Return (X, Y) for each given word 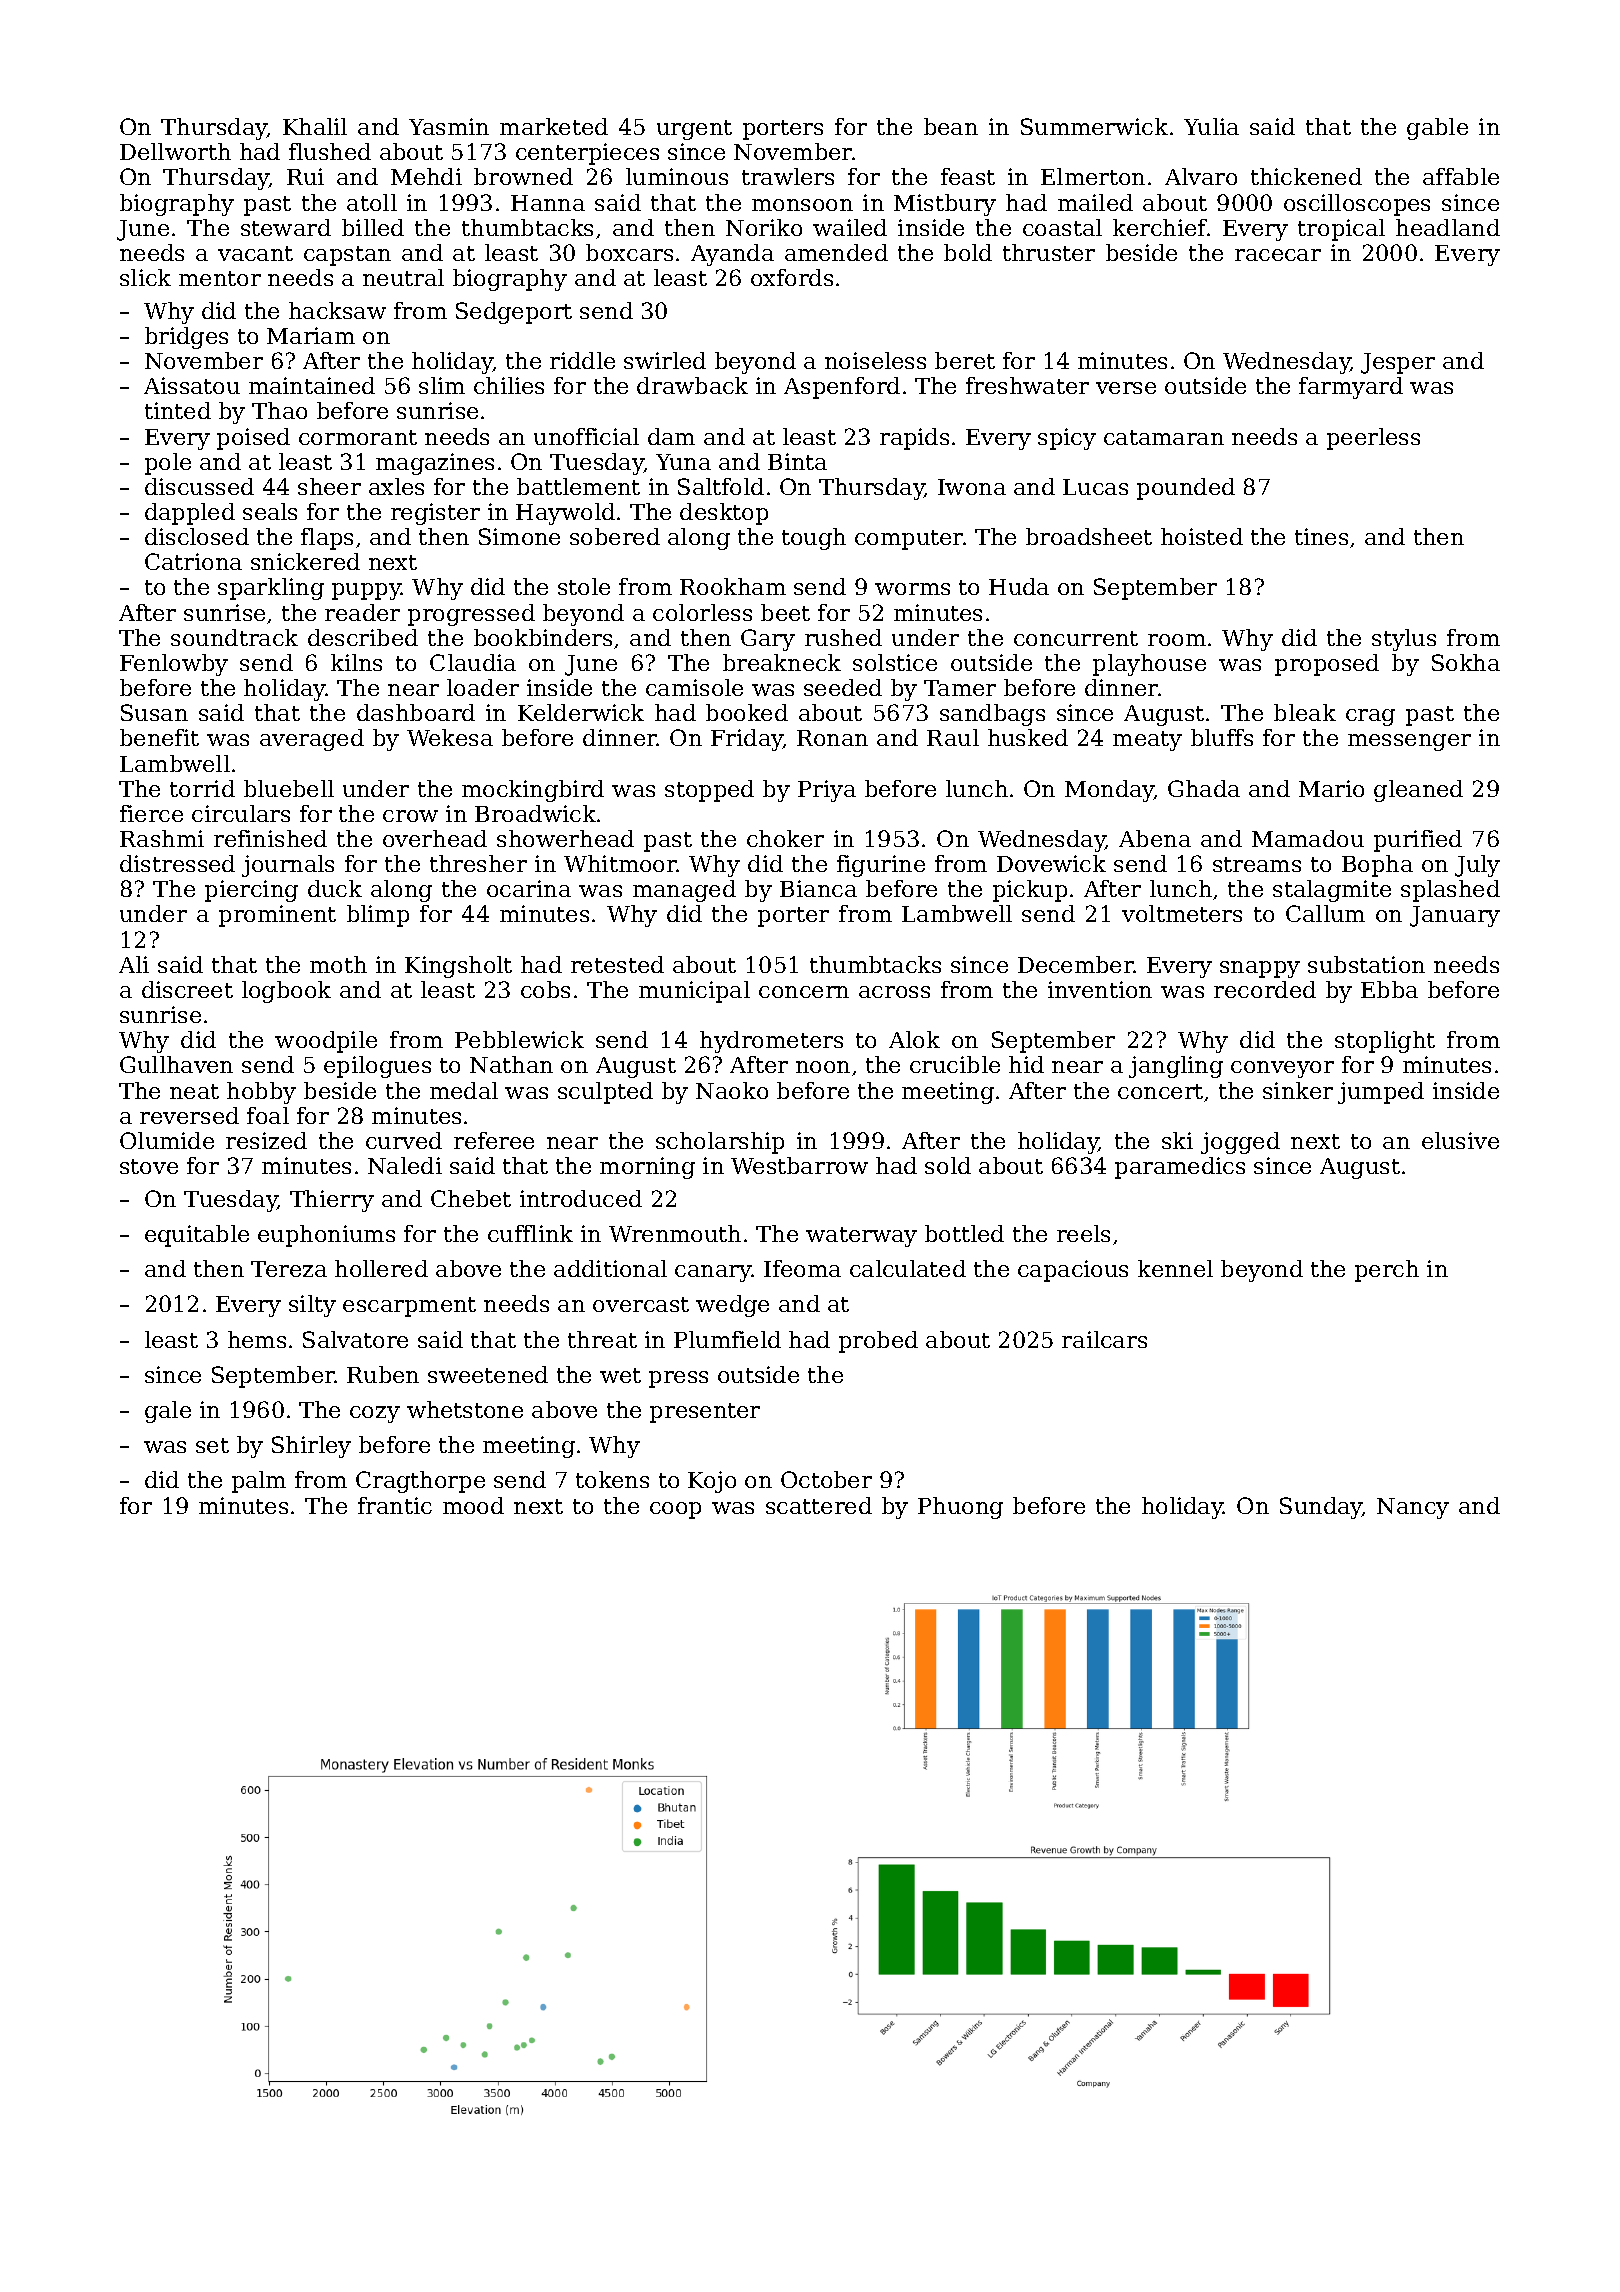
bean (951, 126)
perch (1387, 1271)
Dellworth (175, 151)
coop (675, 1510)
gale (168, 1412)
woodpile (326, 1042)
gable (1437, 129)
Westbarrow (799, 1165)
